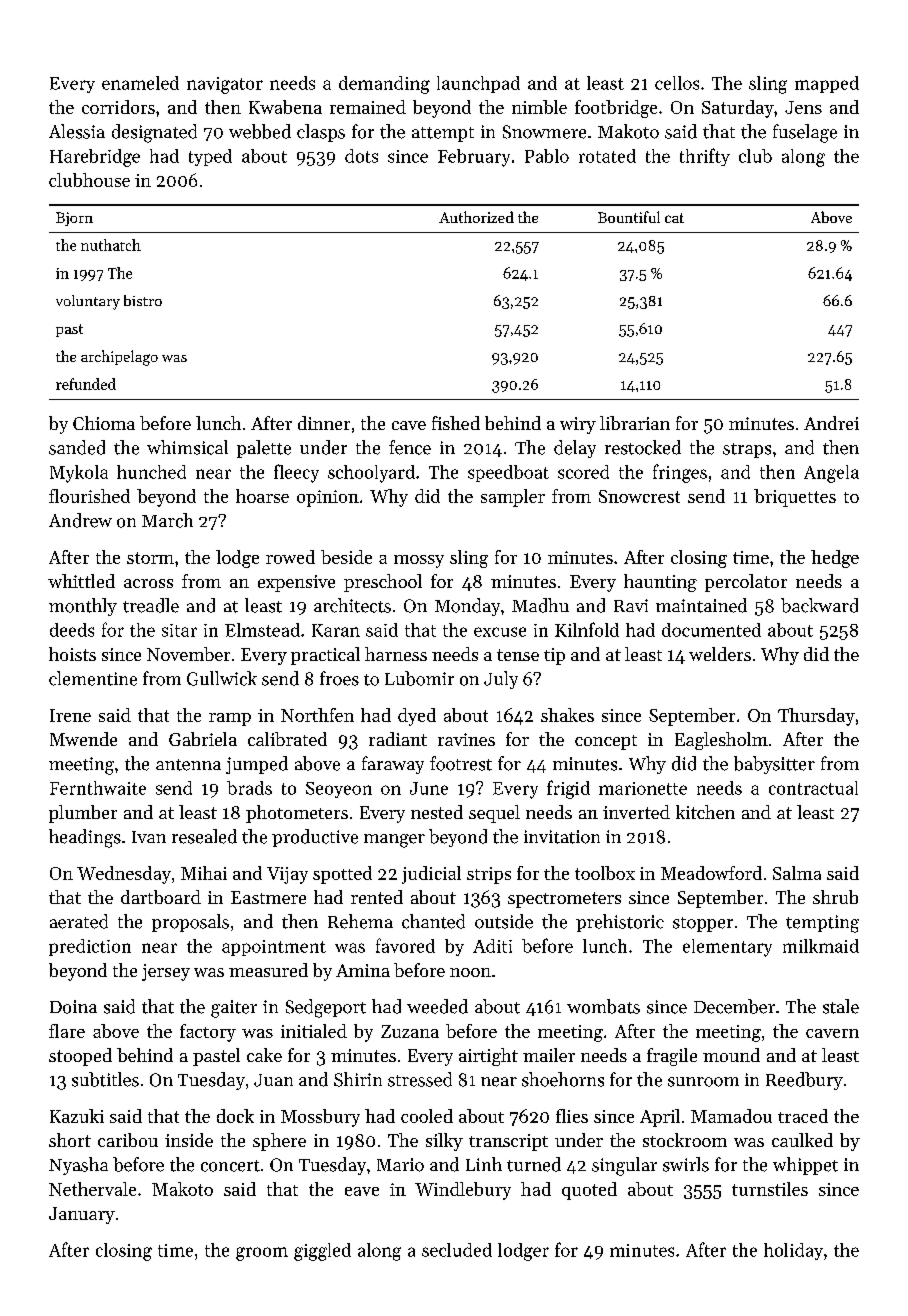 The image size is (908, 1316). Describe the element at coordinates (616, 109) in the screenshot. I see `footbridge` at that location.
